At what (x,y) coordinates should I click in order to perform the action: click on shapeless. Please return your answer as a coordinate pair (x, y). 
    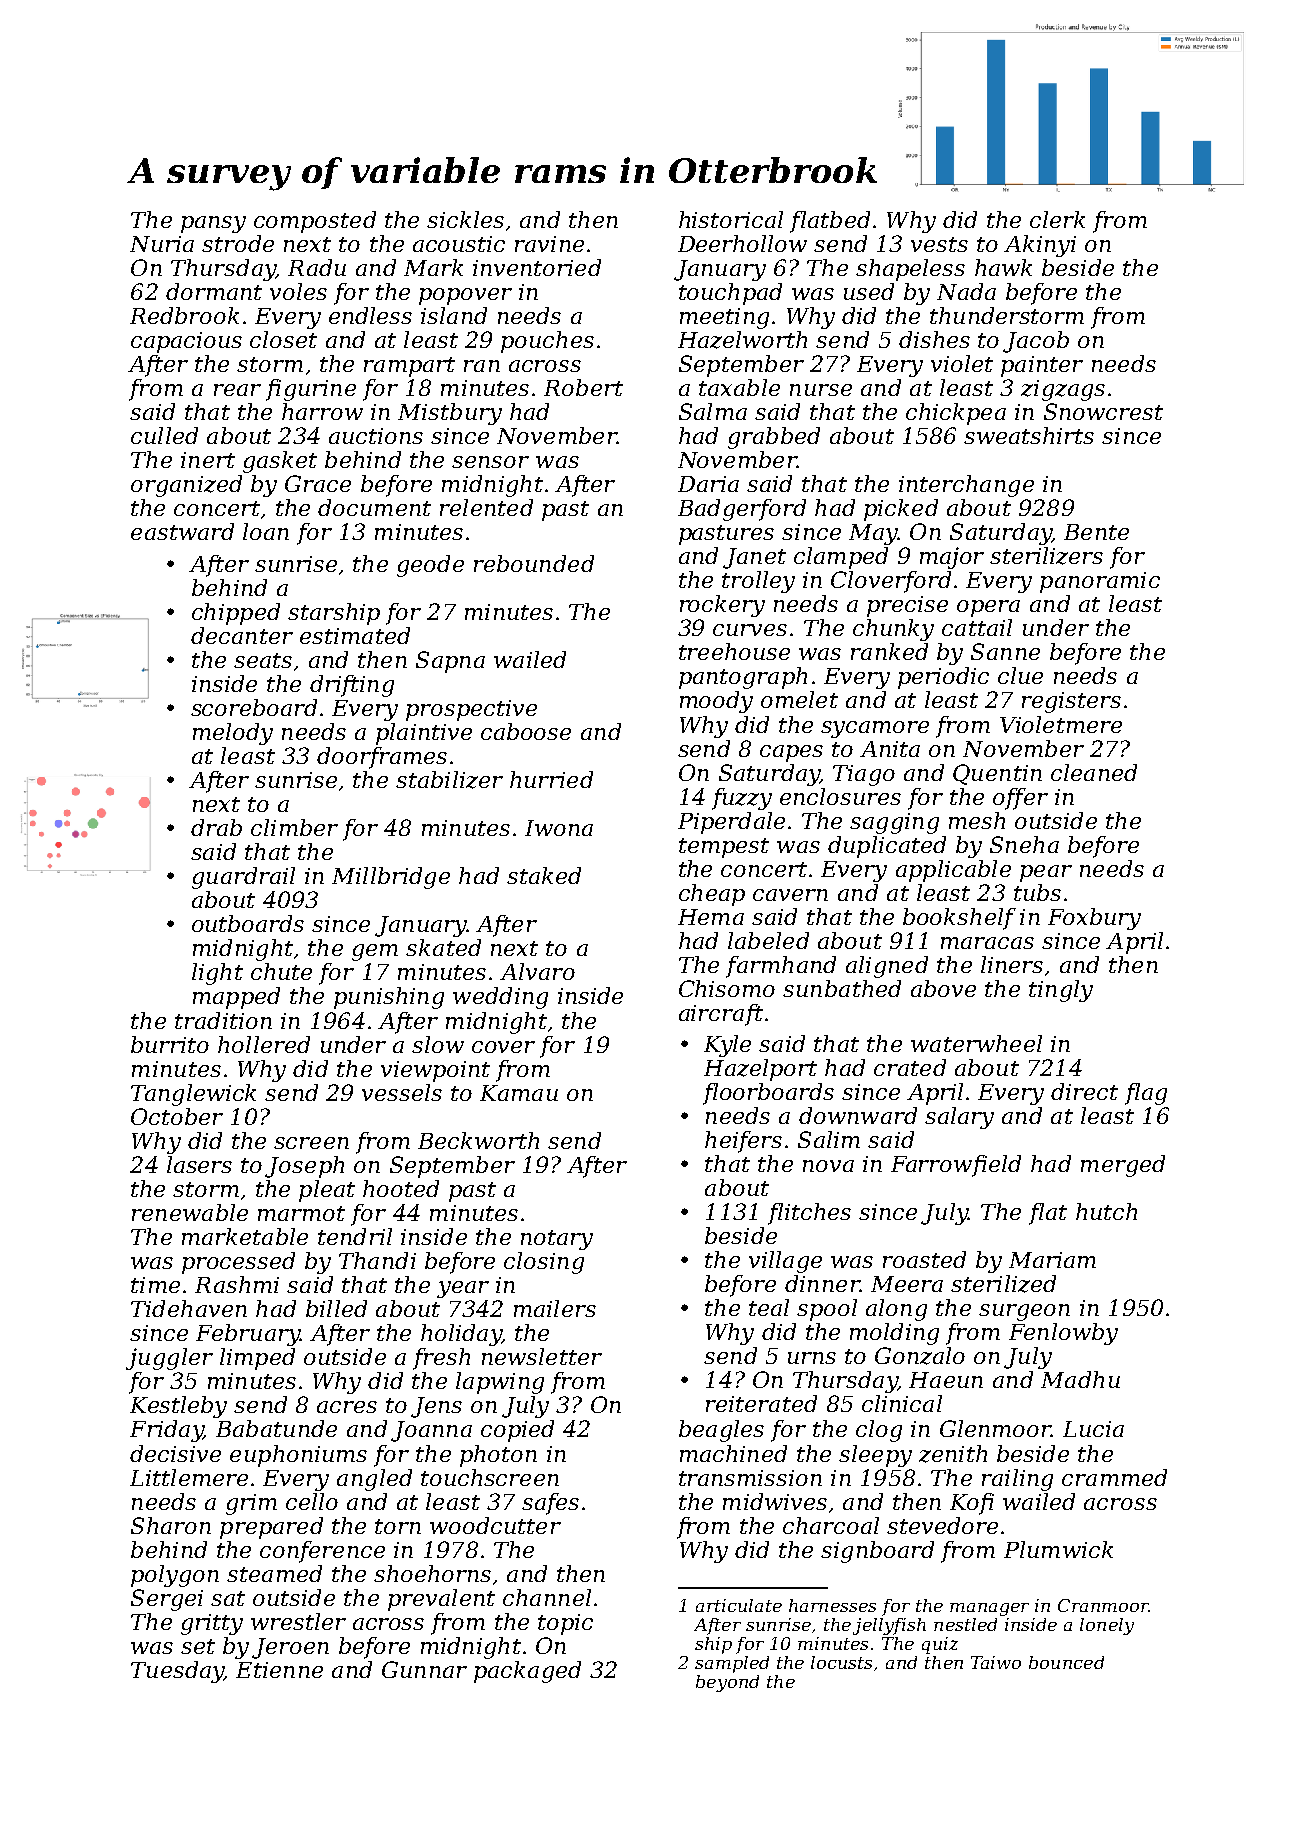
    Looking at the image, I should click on (910, 270).
